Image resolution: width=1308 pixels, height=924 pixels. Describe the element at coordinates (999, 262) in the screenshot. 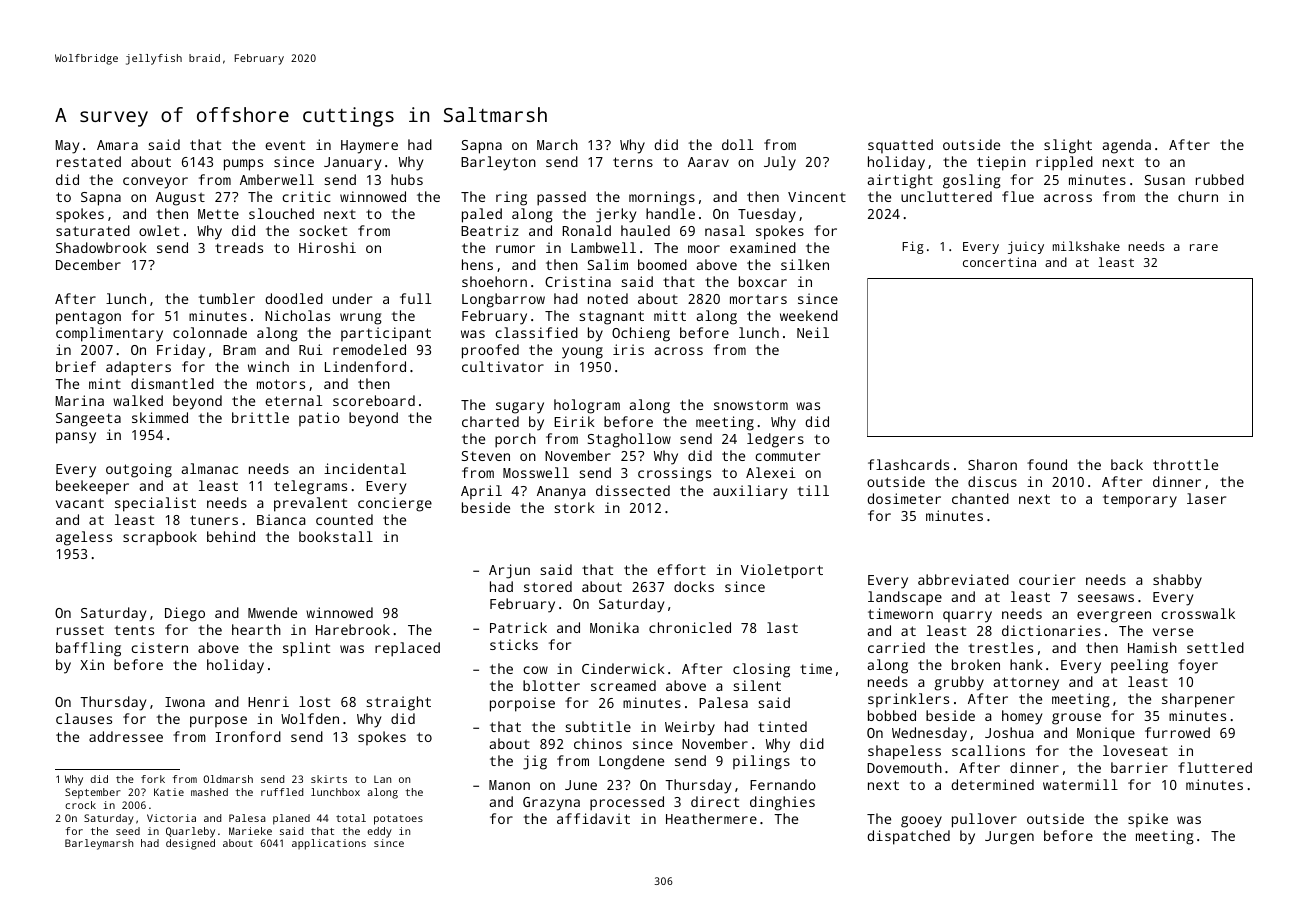

I see `concertina` at that location.
